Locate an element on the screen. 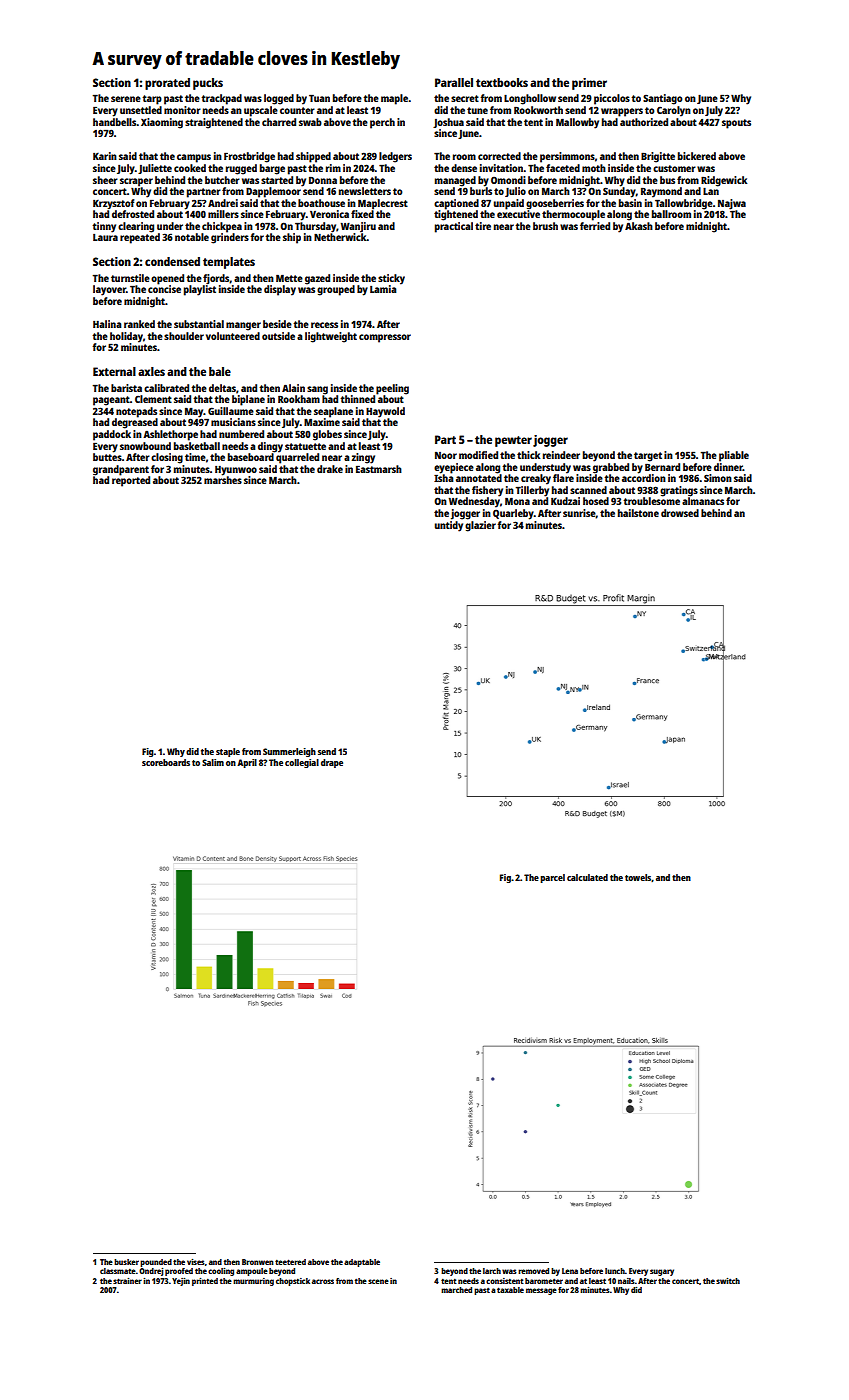 Image resolution: width=849 pixels, height=1400 pixels. busker is located at coordinates (126, 1262).
